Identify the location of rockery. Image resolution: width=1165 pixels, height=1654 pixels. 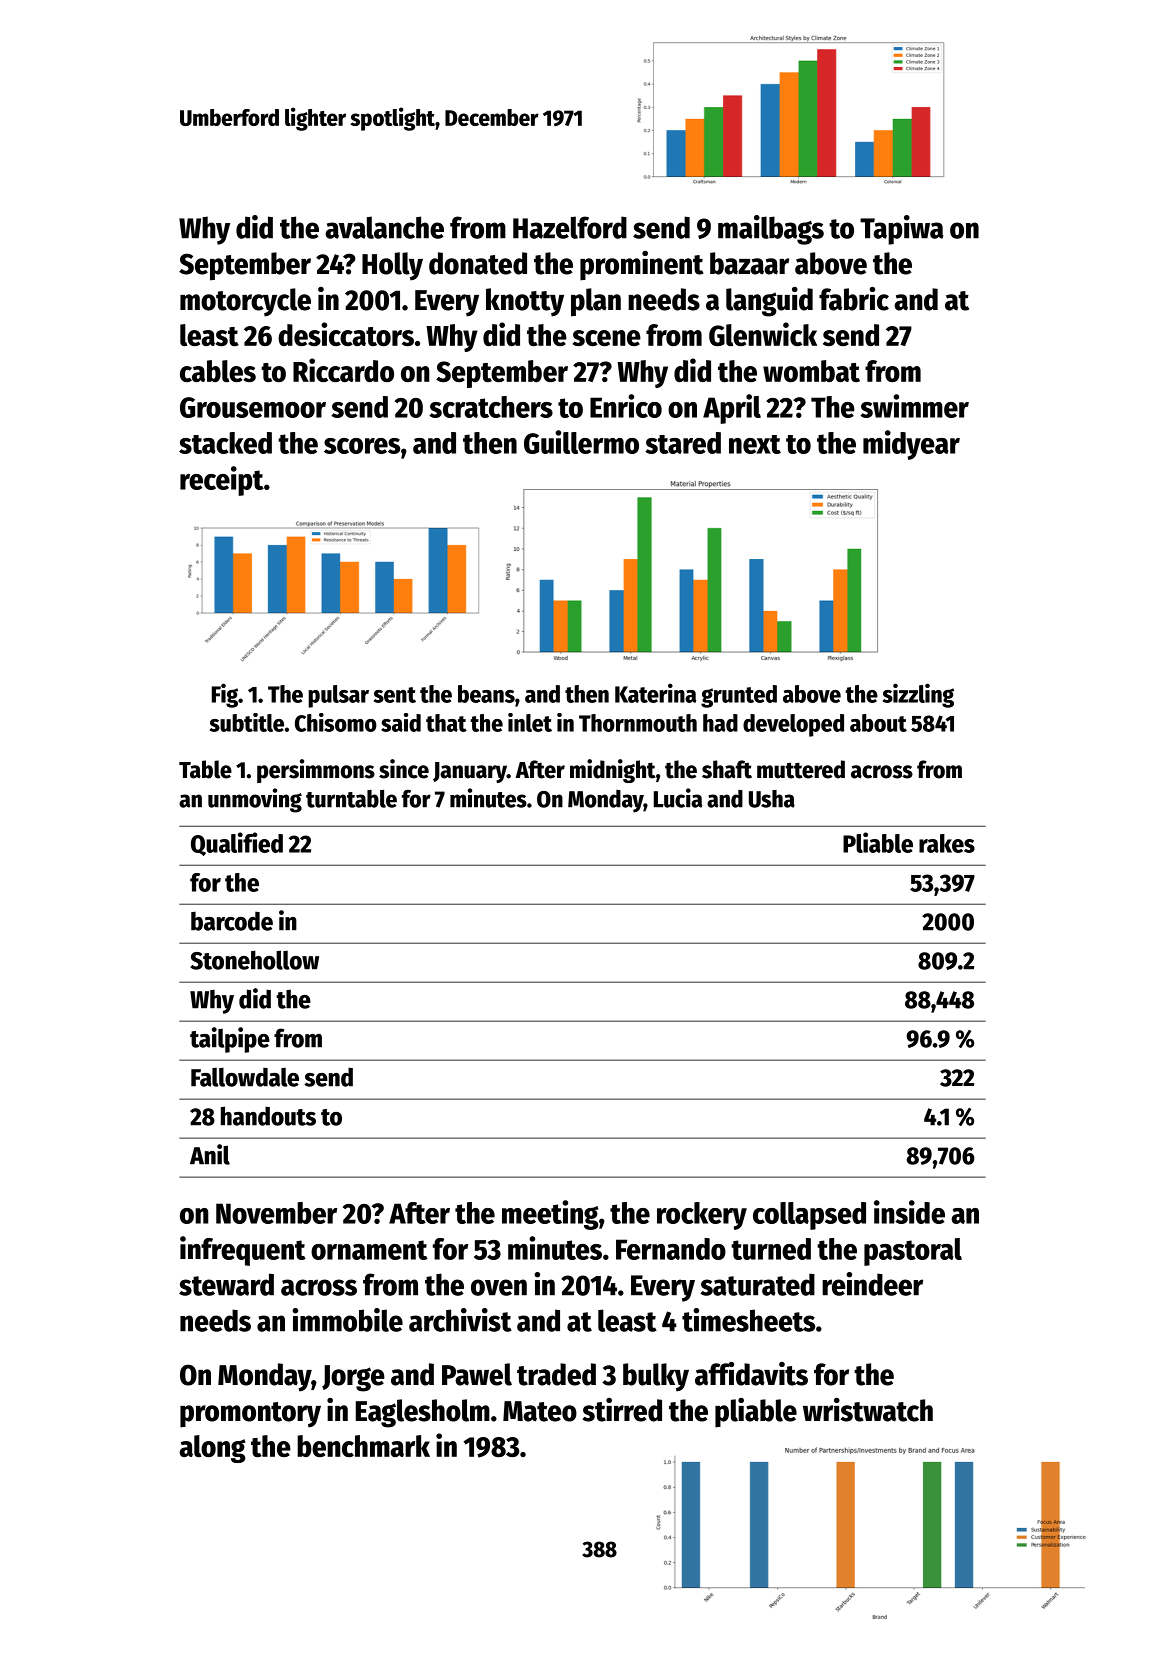
(702, 1216).
